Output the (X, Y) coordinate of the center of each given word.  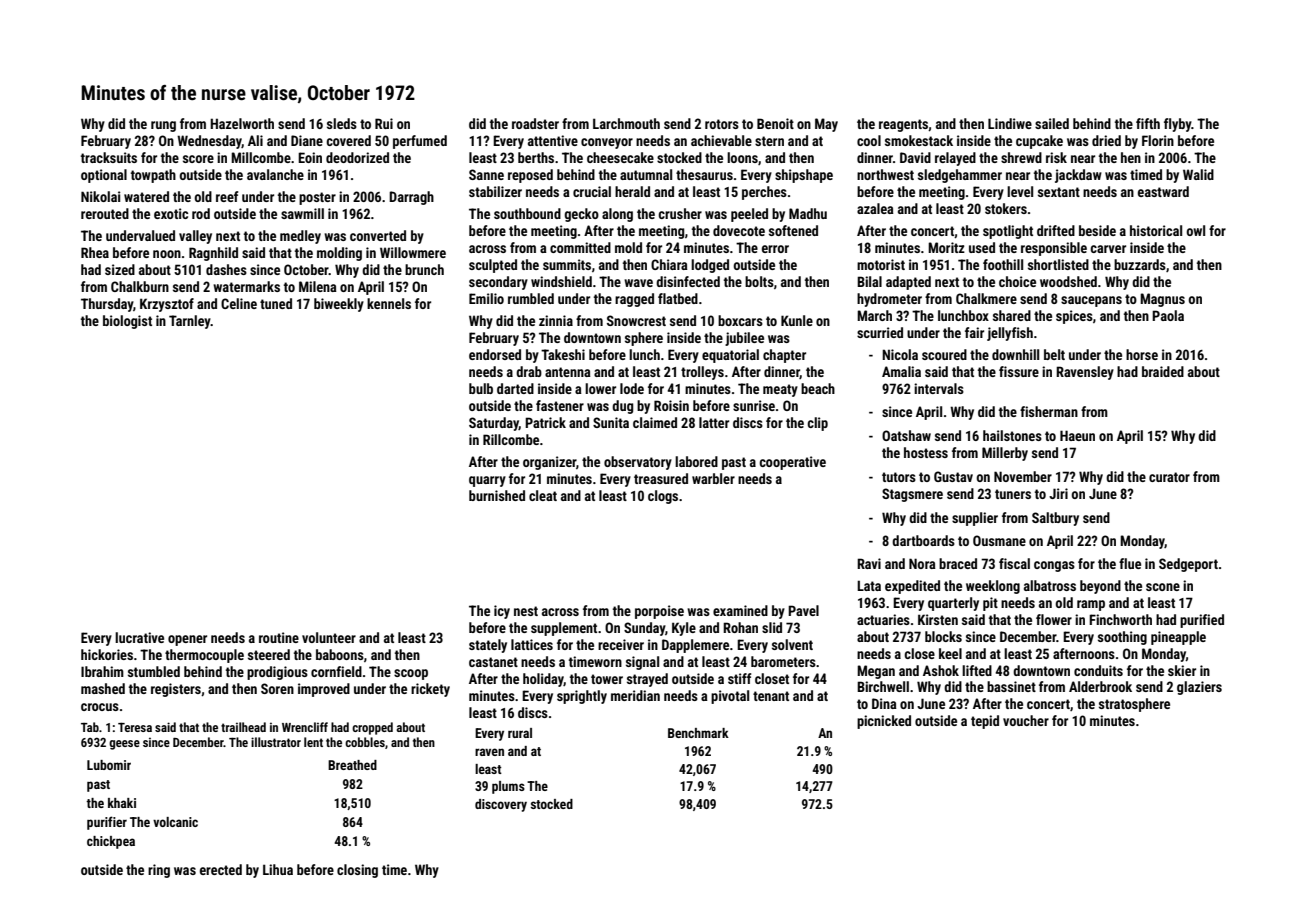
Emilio (486, 298)
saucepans (1091, 301)
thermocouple (204, 656)
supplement (564, 629)
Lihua (278, 869)
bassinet (1011, 686)
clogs (663, 497)
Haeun (1077, 435)
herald (632, 191)
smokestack (919, 140)
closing (357, 871)
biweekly (339, 305)
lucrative (139, 637)
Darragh (411, 198)
